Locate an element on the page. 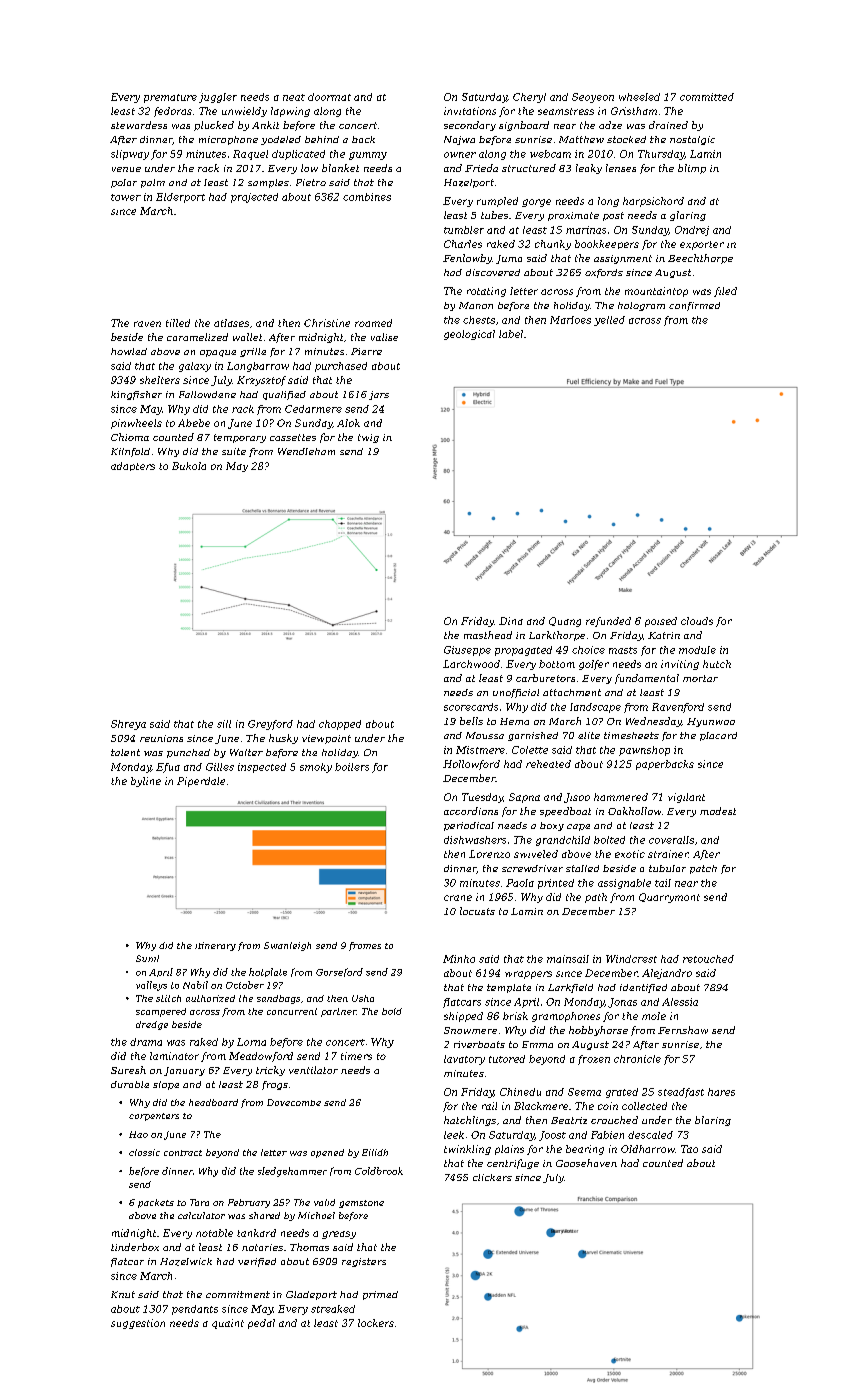 The height and width of the document is (1400, 849). Sunil is located at coordinates (147, 958).
